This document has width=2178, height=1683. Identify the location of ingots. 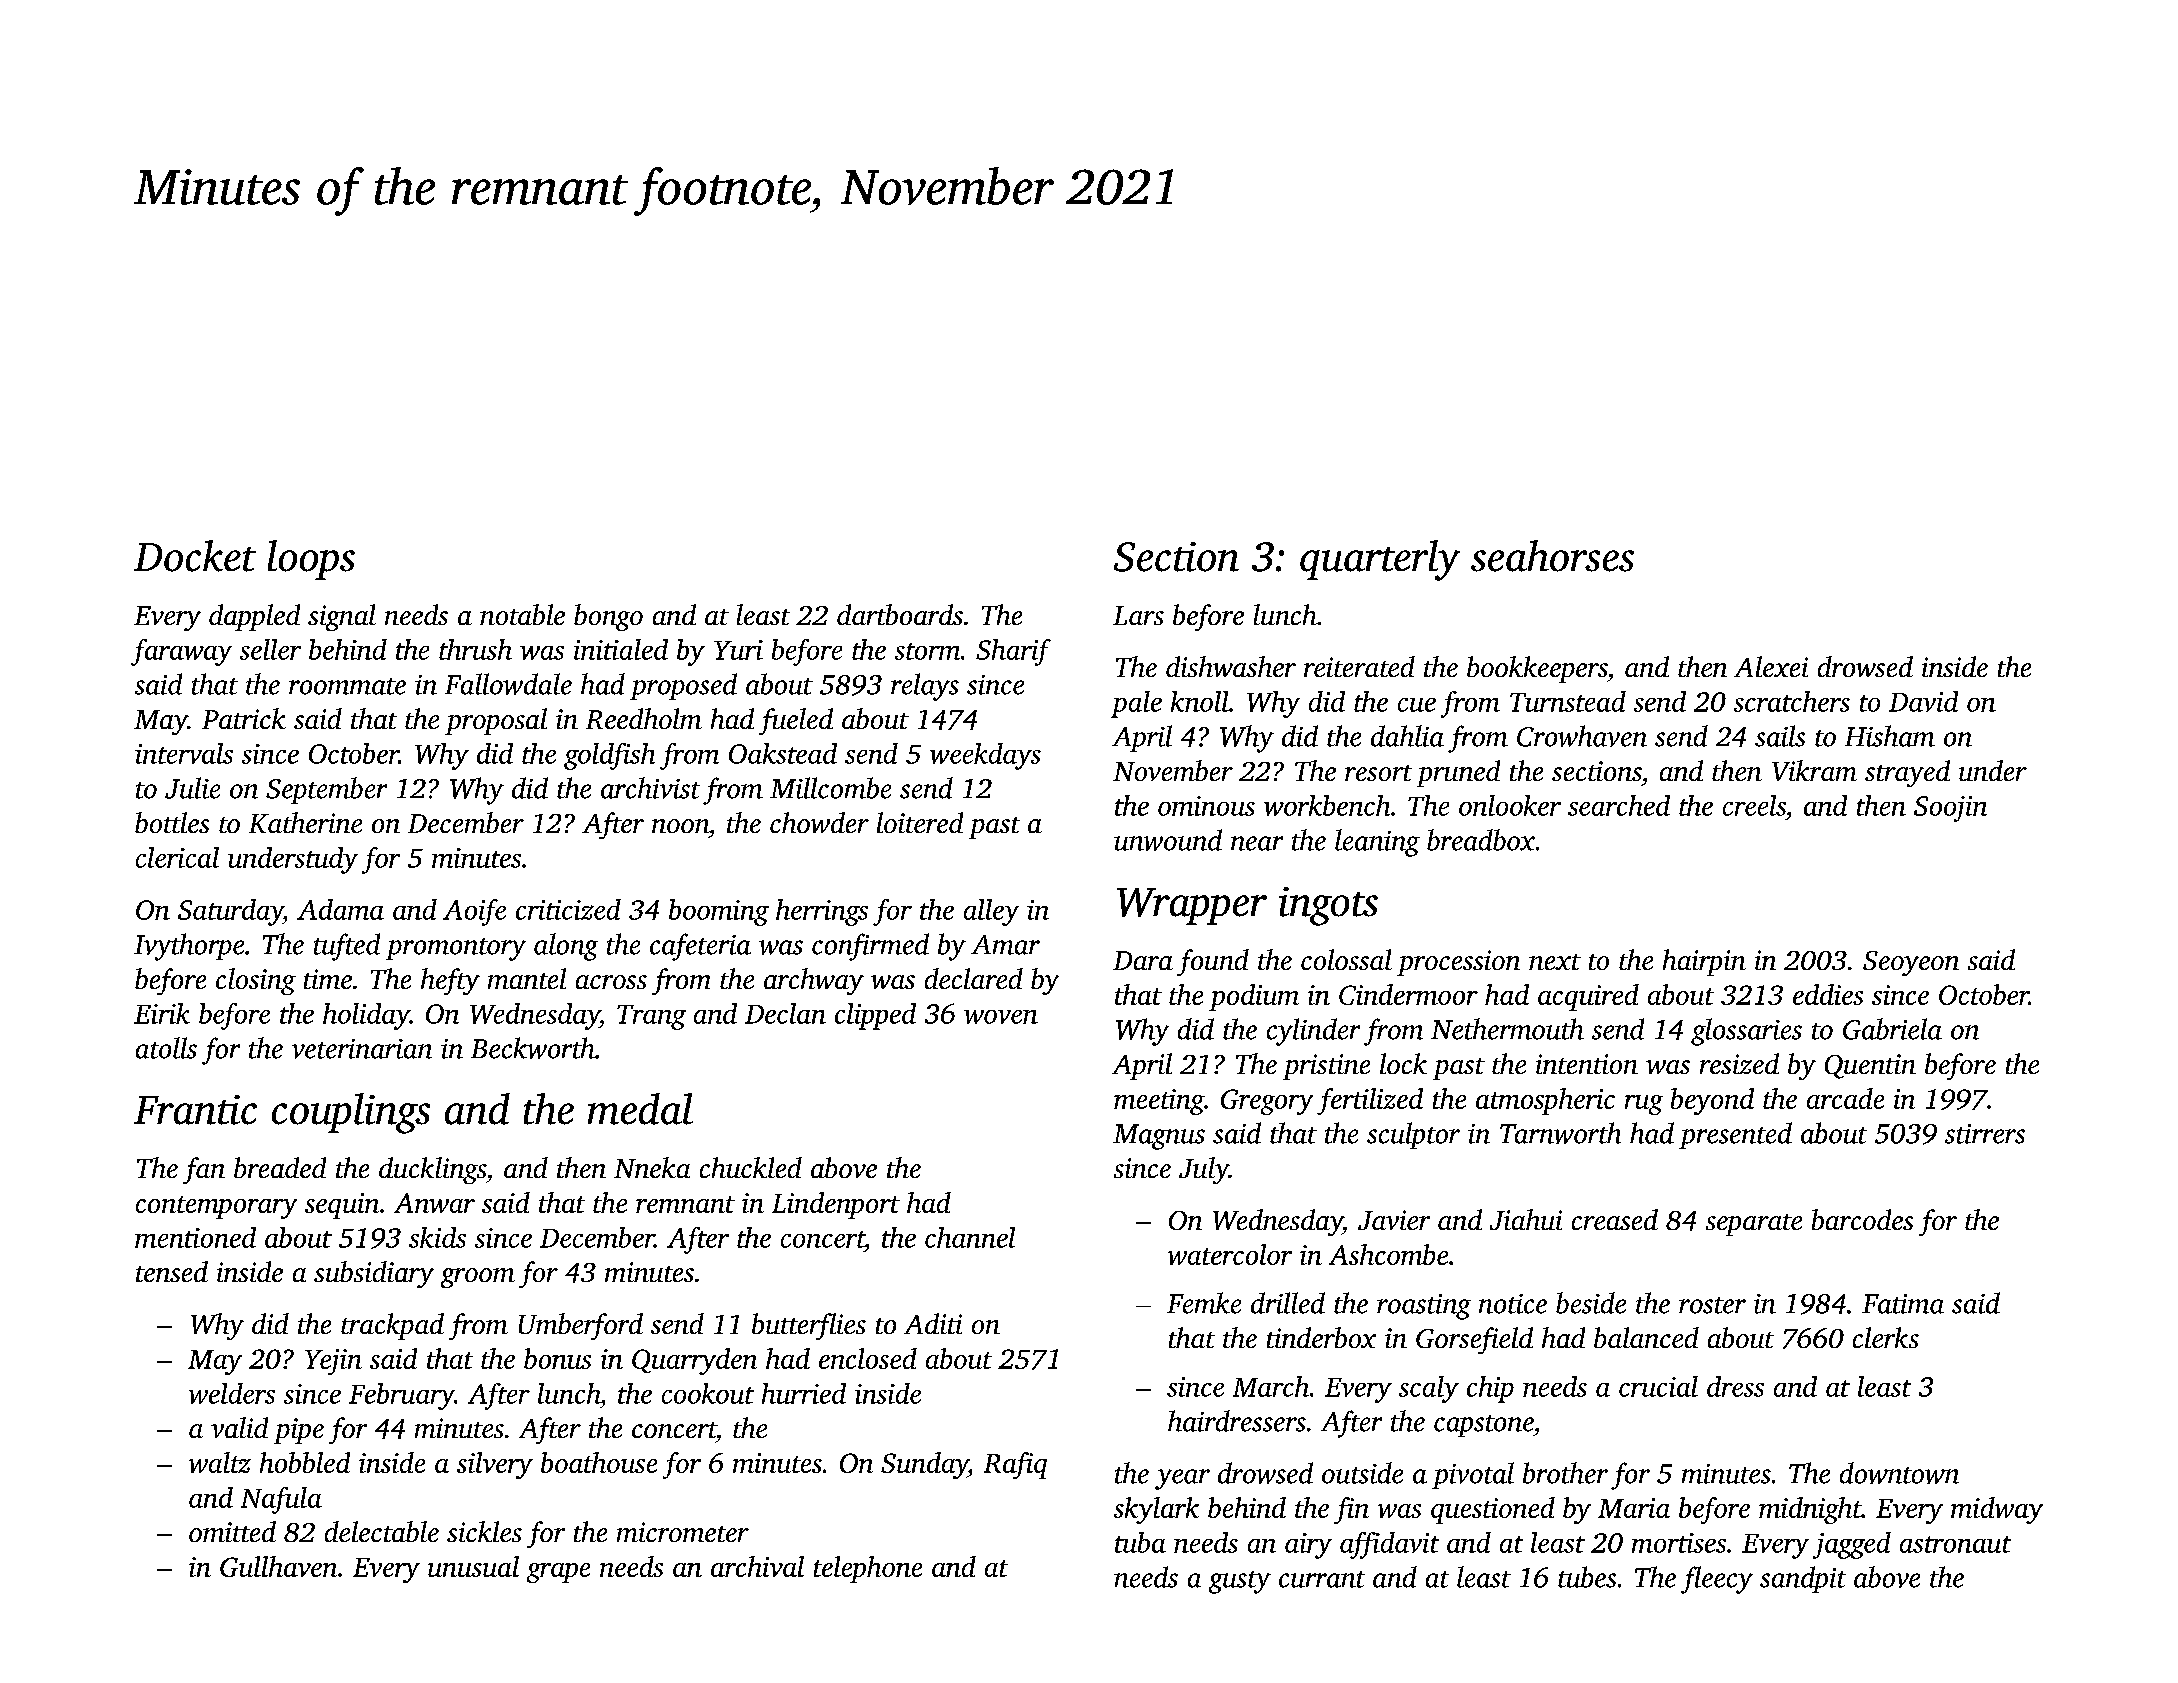
(1328, 906).
